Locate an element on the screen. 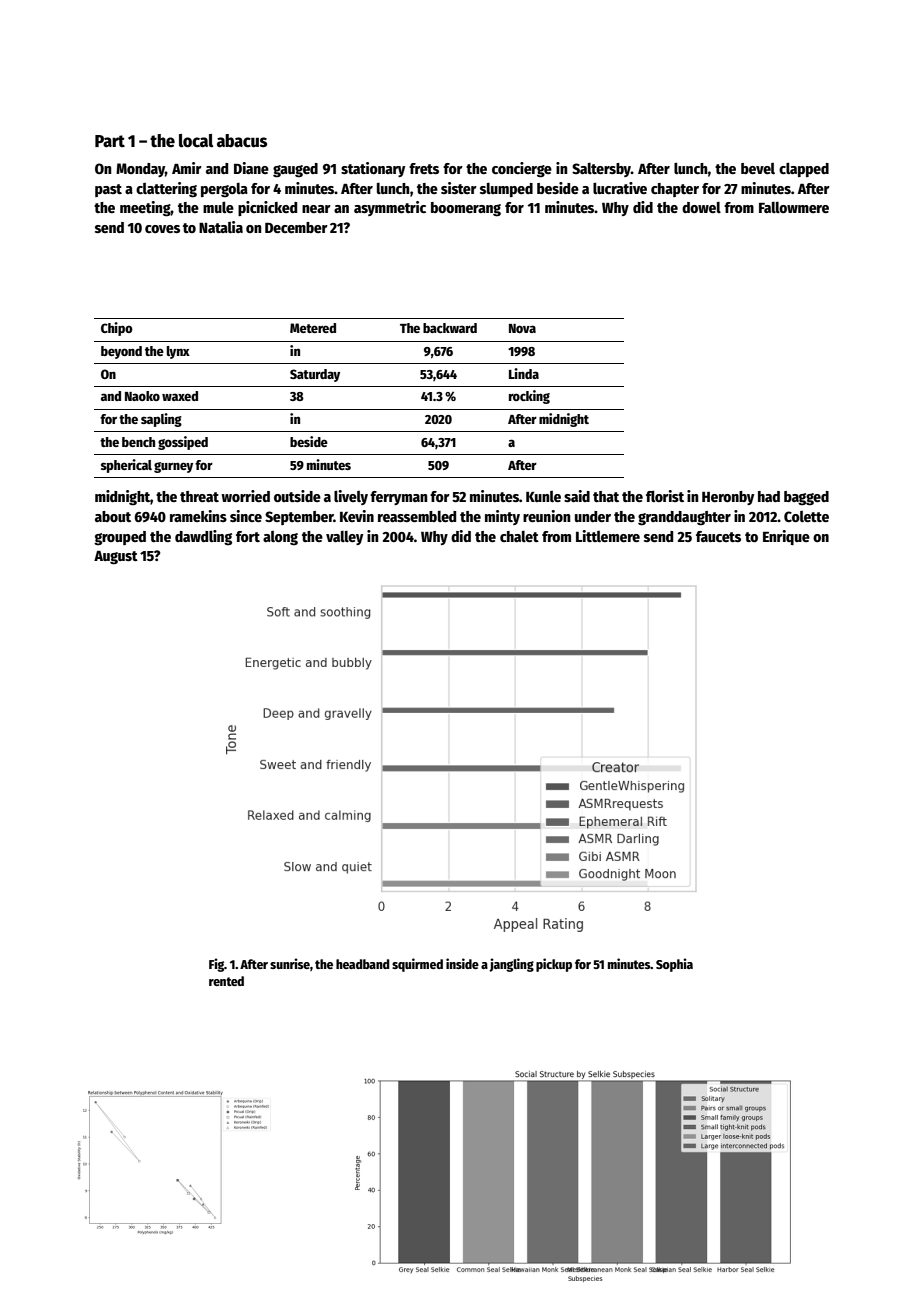 This screenshot has height=1314, width=924. bagged is located at coordinates (806, 498).
